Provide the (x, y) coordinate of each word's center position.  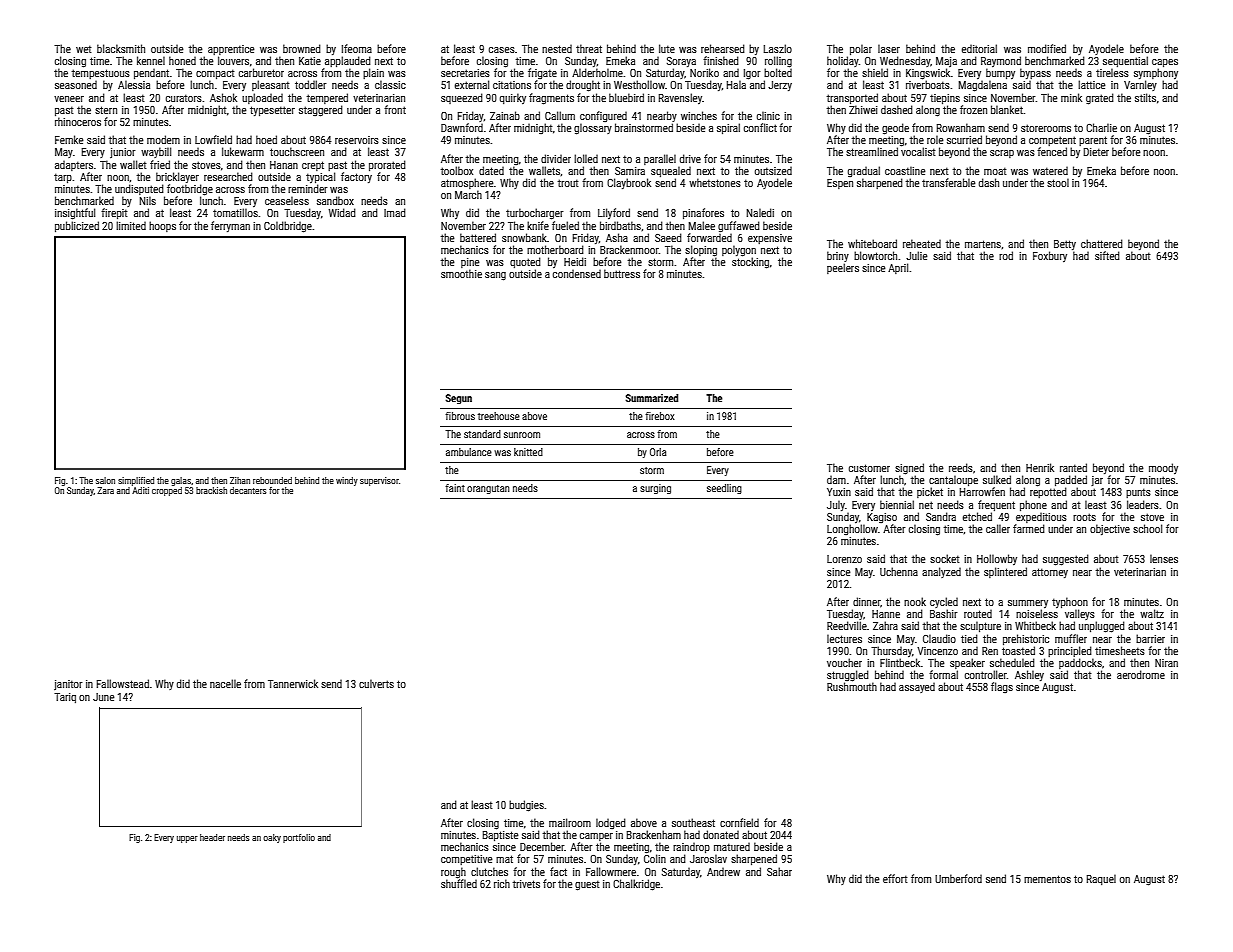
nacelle (225, 683)
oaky (272, 838)
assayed (917, 687)
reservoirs (357, 140)
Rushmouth (852, 686)
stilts (1145, 97)
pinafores (703, 213)
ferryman (230, 226)
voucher (844, 662)
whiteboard (872, 243)
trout (568, 183)
